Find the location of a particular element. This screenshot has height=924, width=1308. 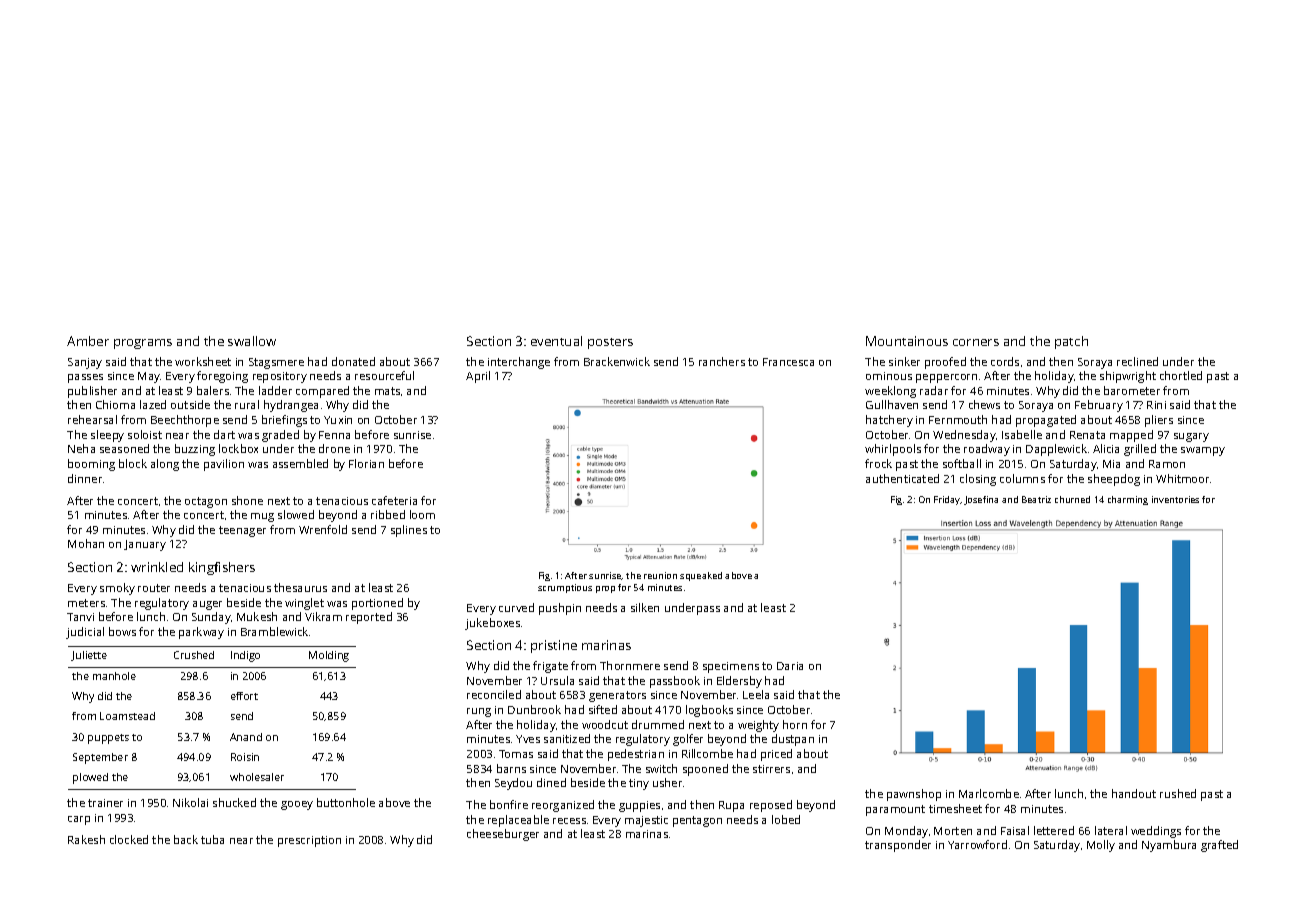

Whitmoor is located at coordinates (1182, 478).
